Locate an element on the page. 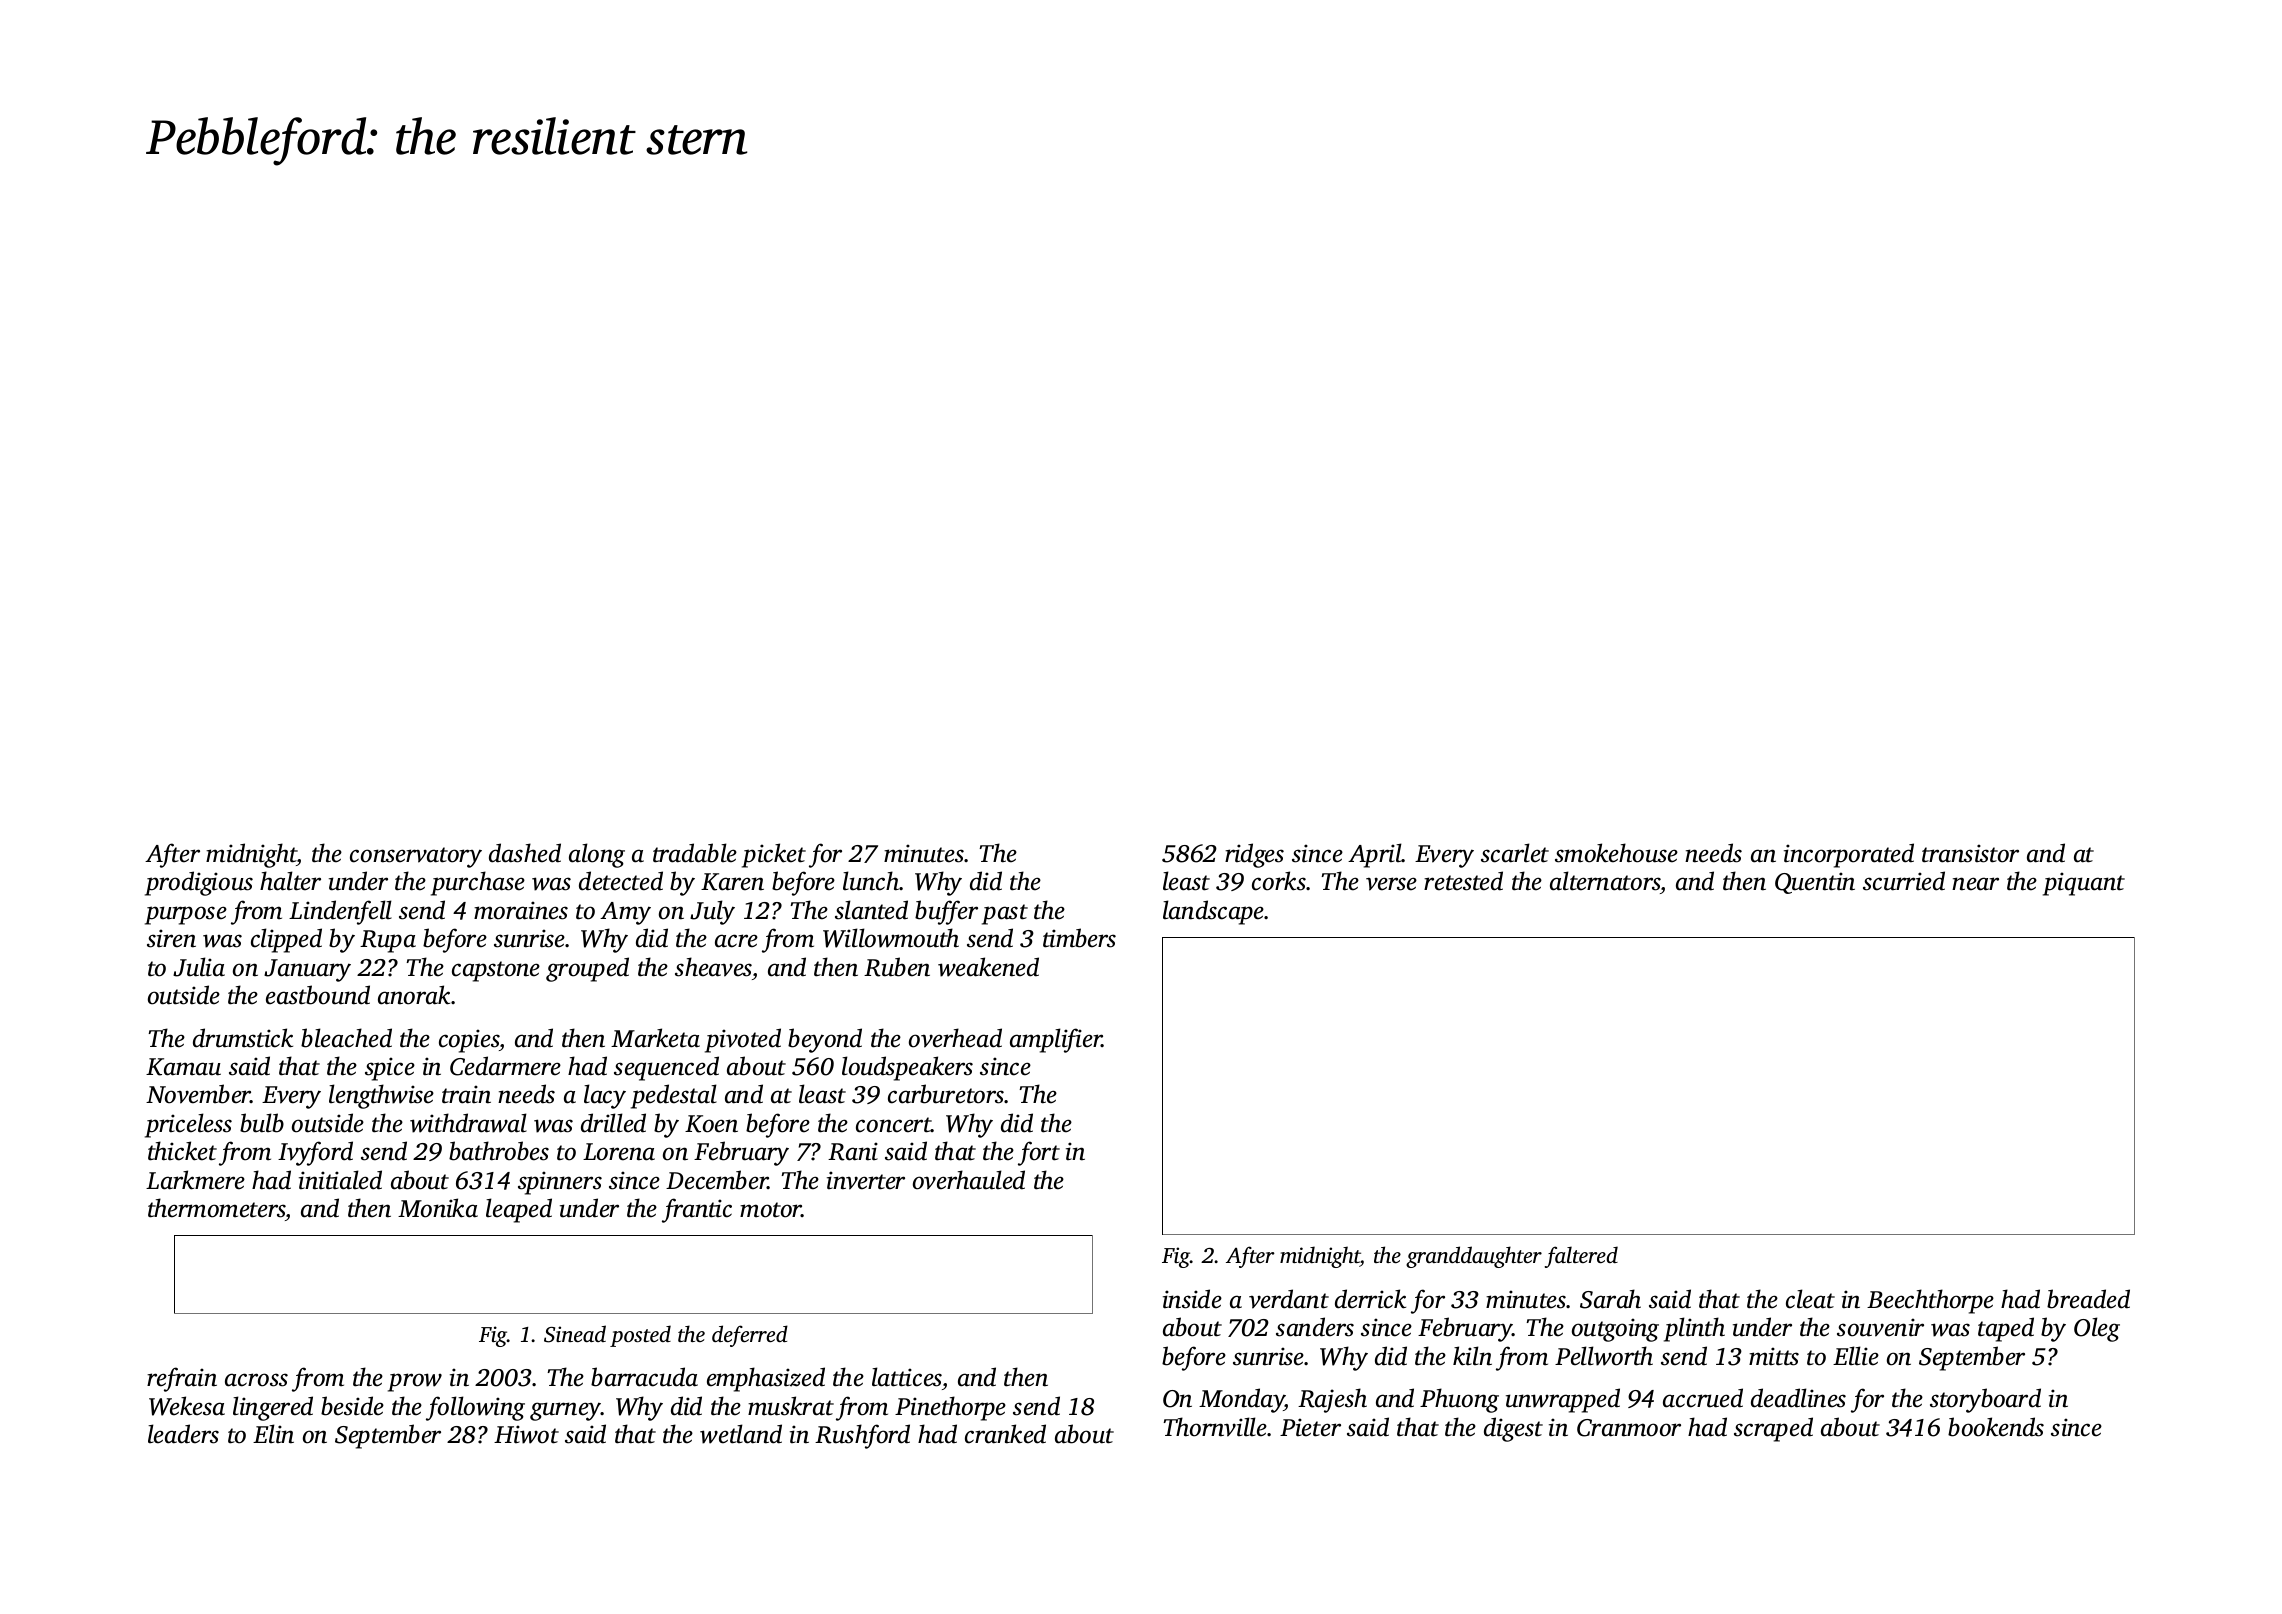  purchase is located at coordinates (478, 883).
